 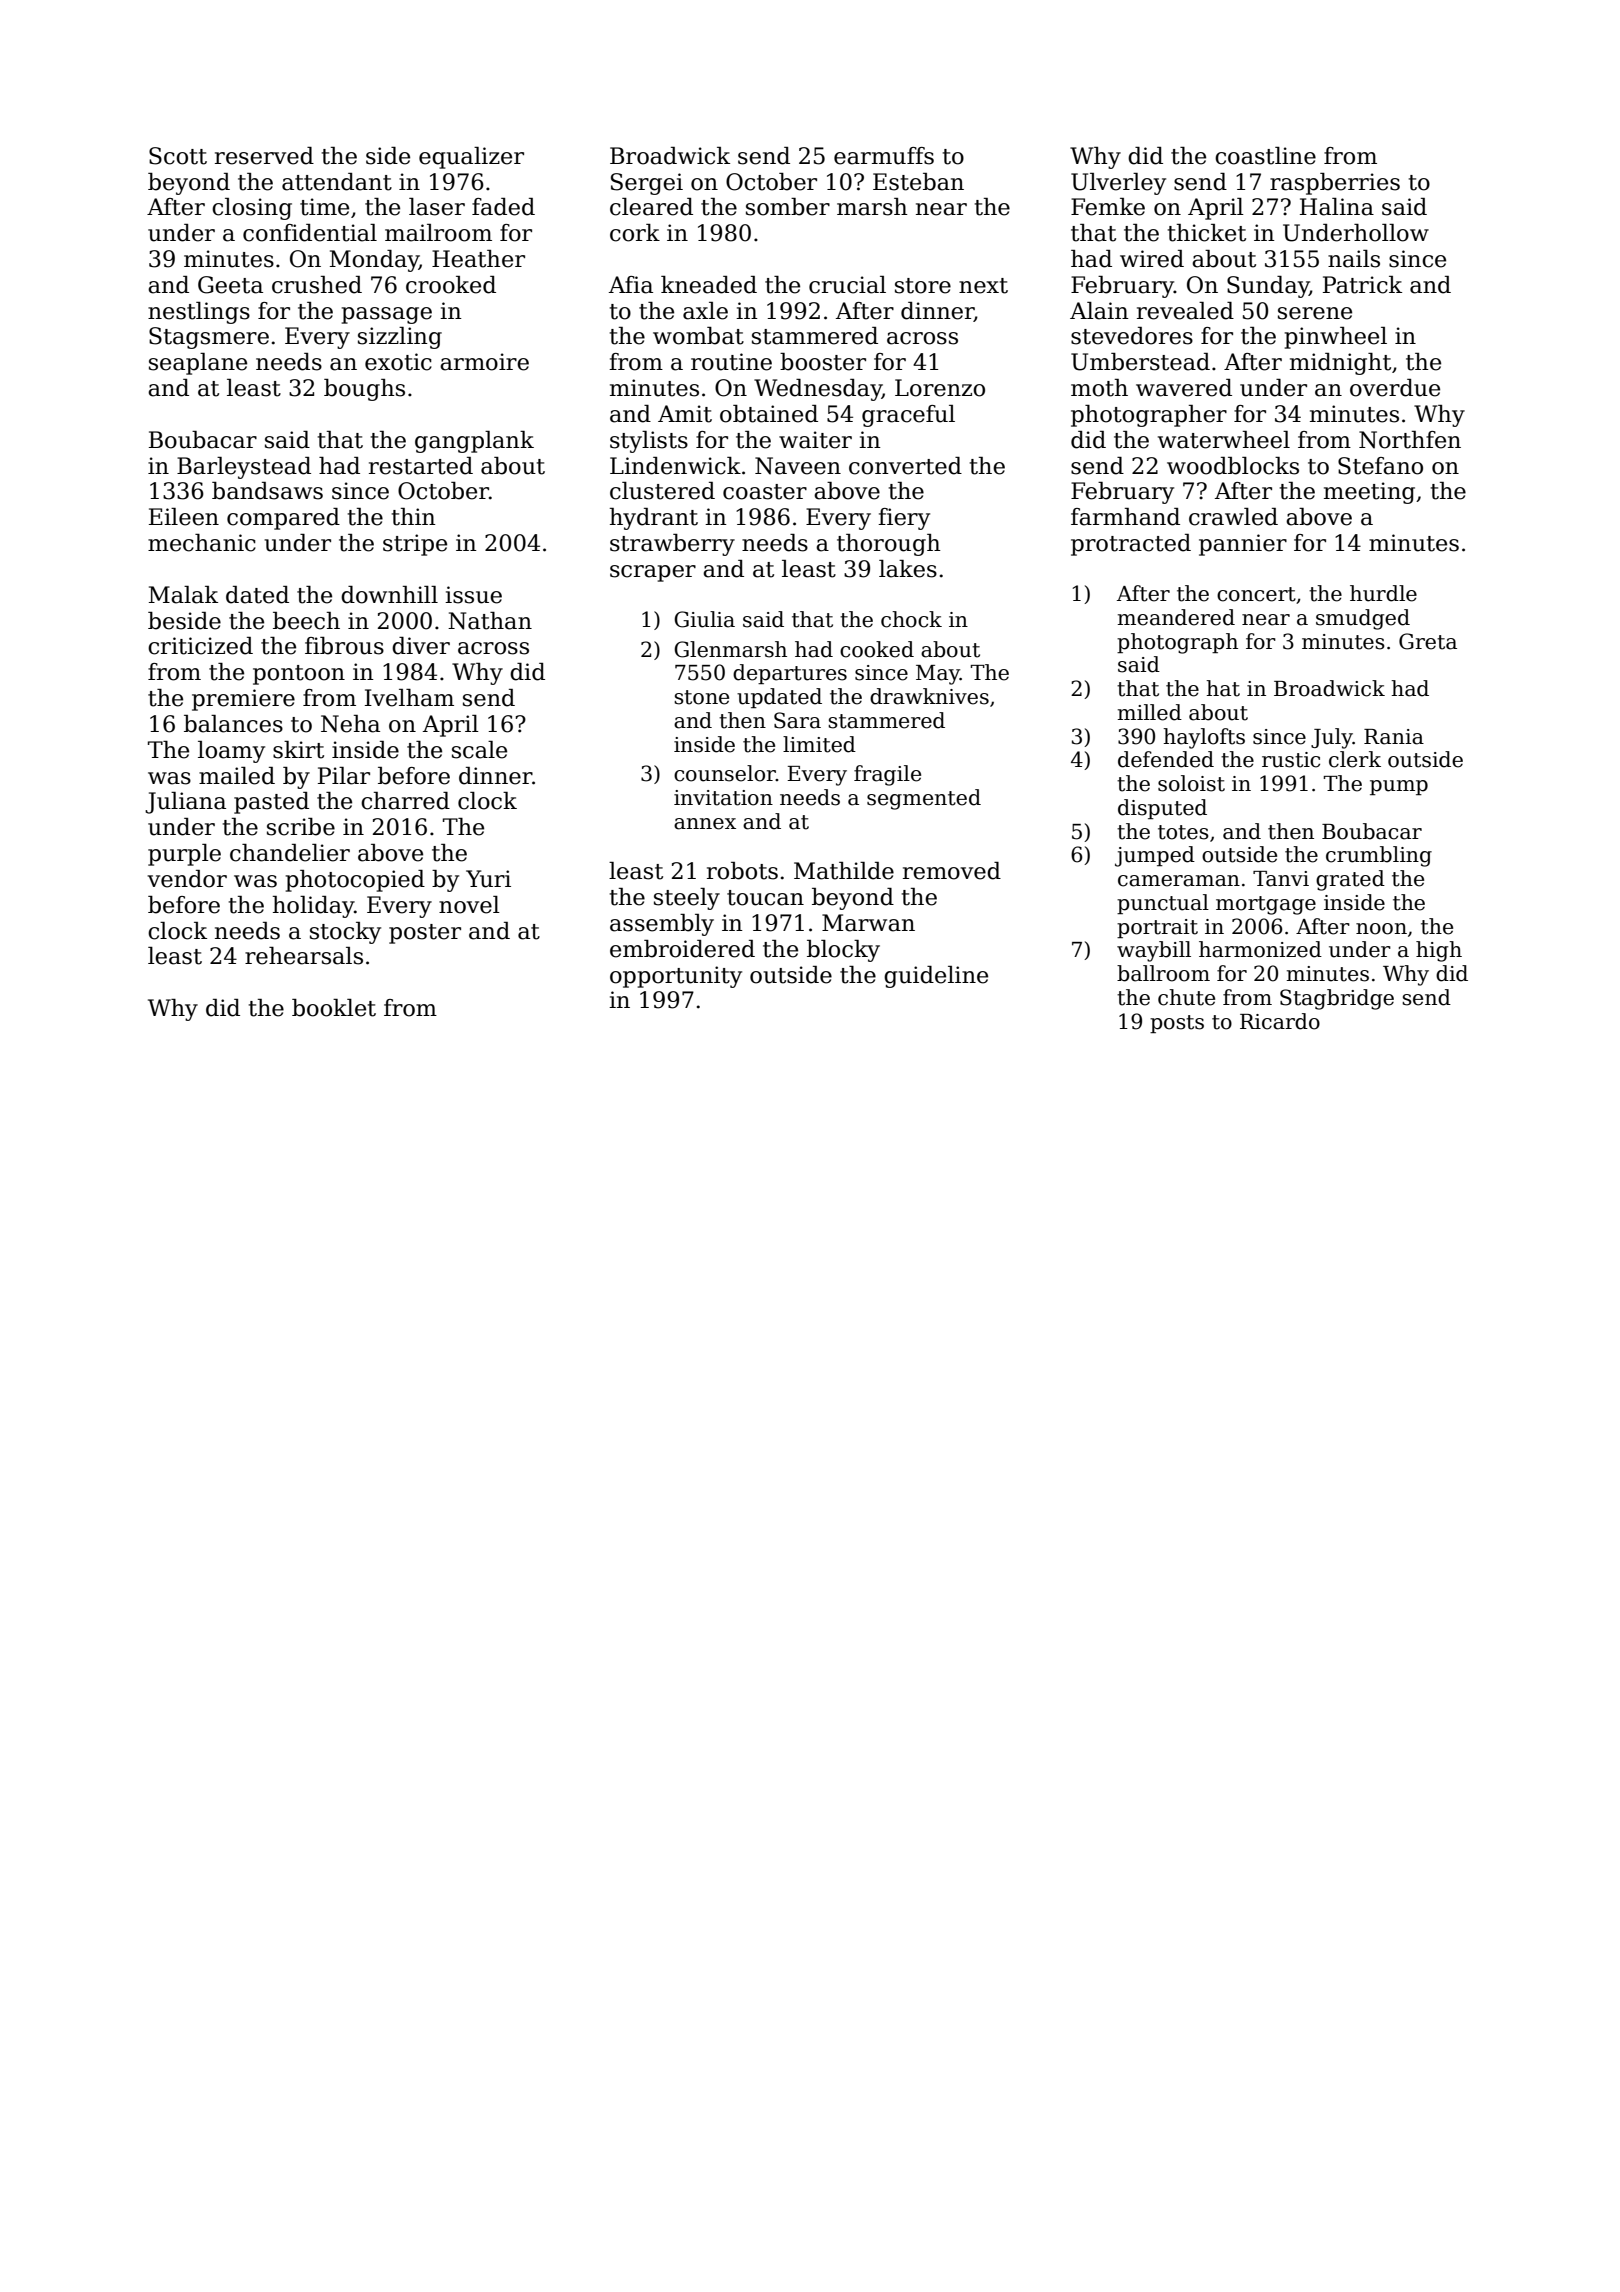 I want to click on Ricardo, so click(x=1280, y=1021).
